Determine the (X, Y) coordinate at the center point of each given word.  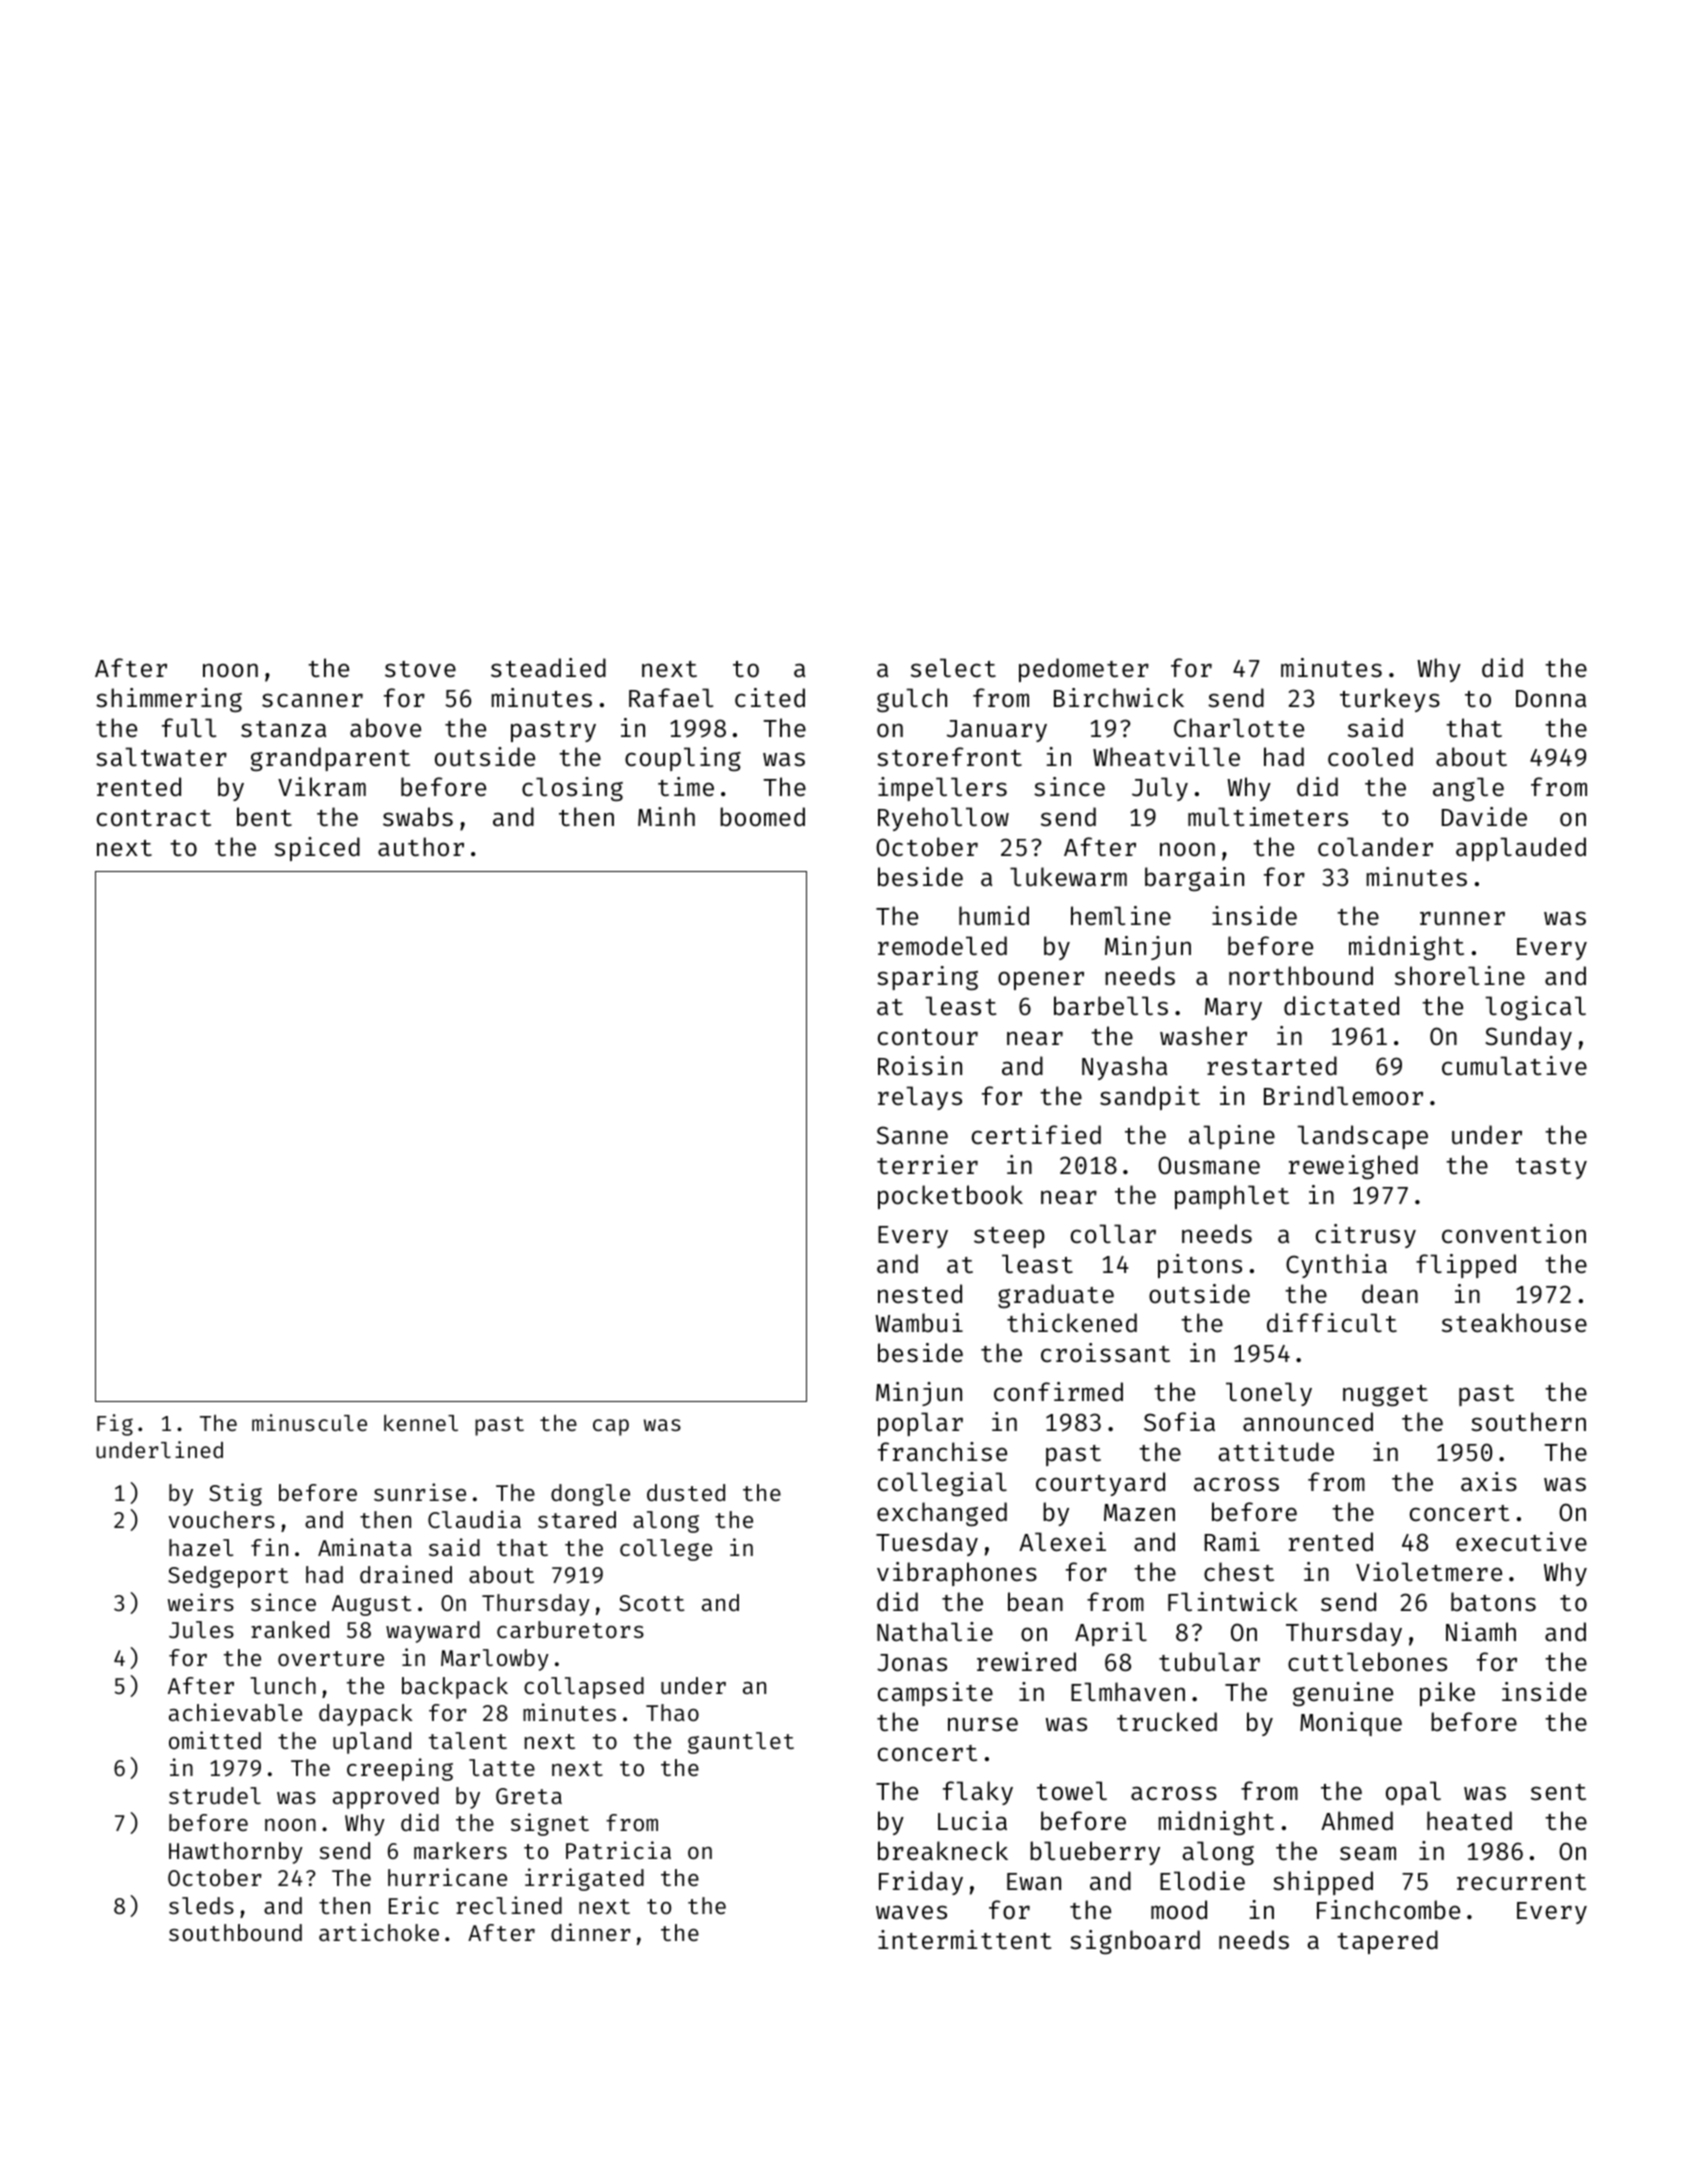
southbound (235, 1932)
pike (1447, 1694)
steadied (548, 668)
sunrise (420, 1492)
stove (420, 669)
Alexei (1062, 1542)
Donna (1551, 699)
